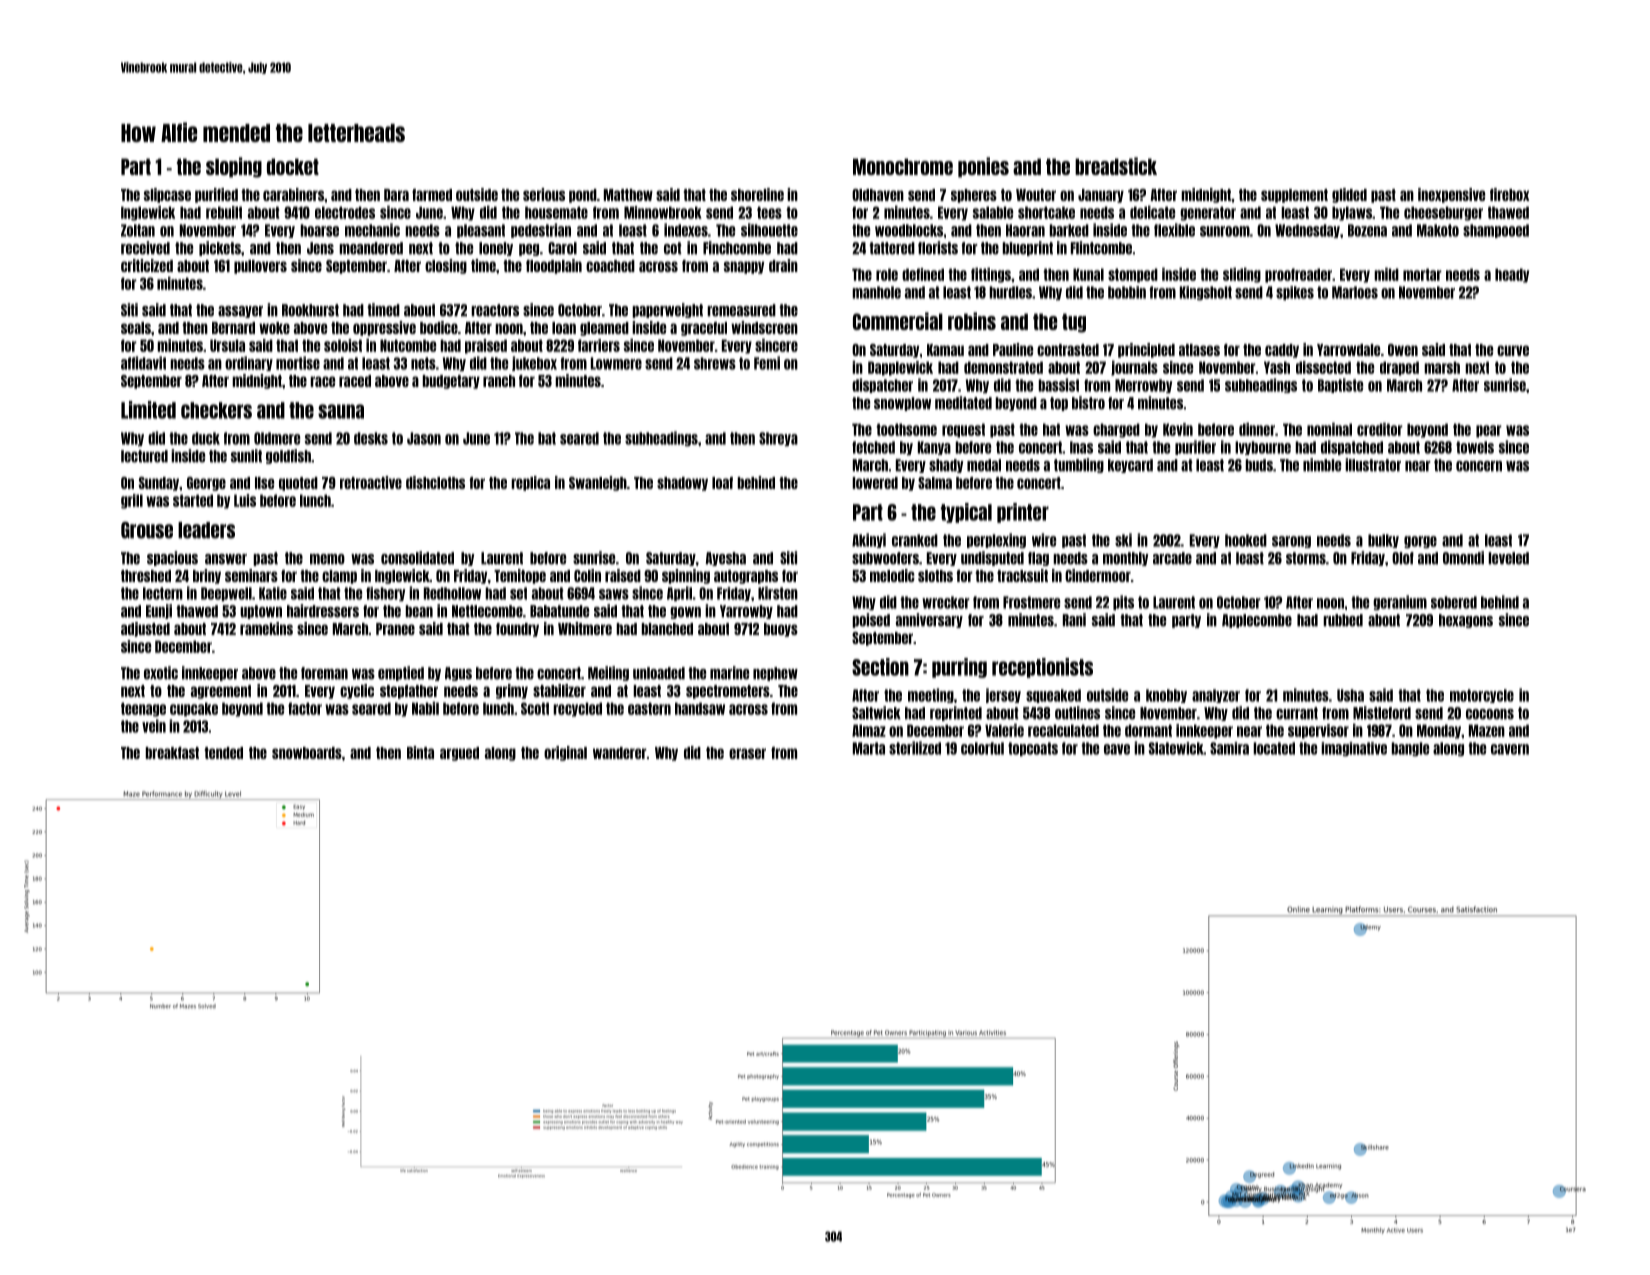 This page has height=1275, width=1650. Describe the element at coordinates (136, 328) in the page. I see `seals` at that location.
